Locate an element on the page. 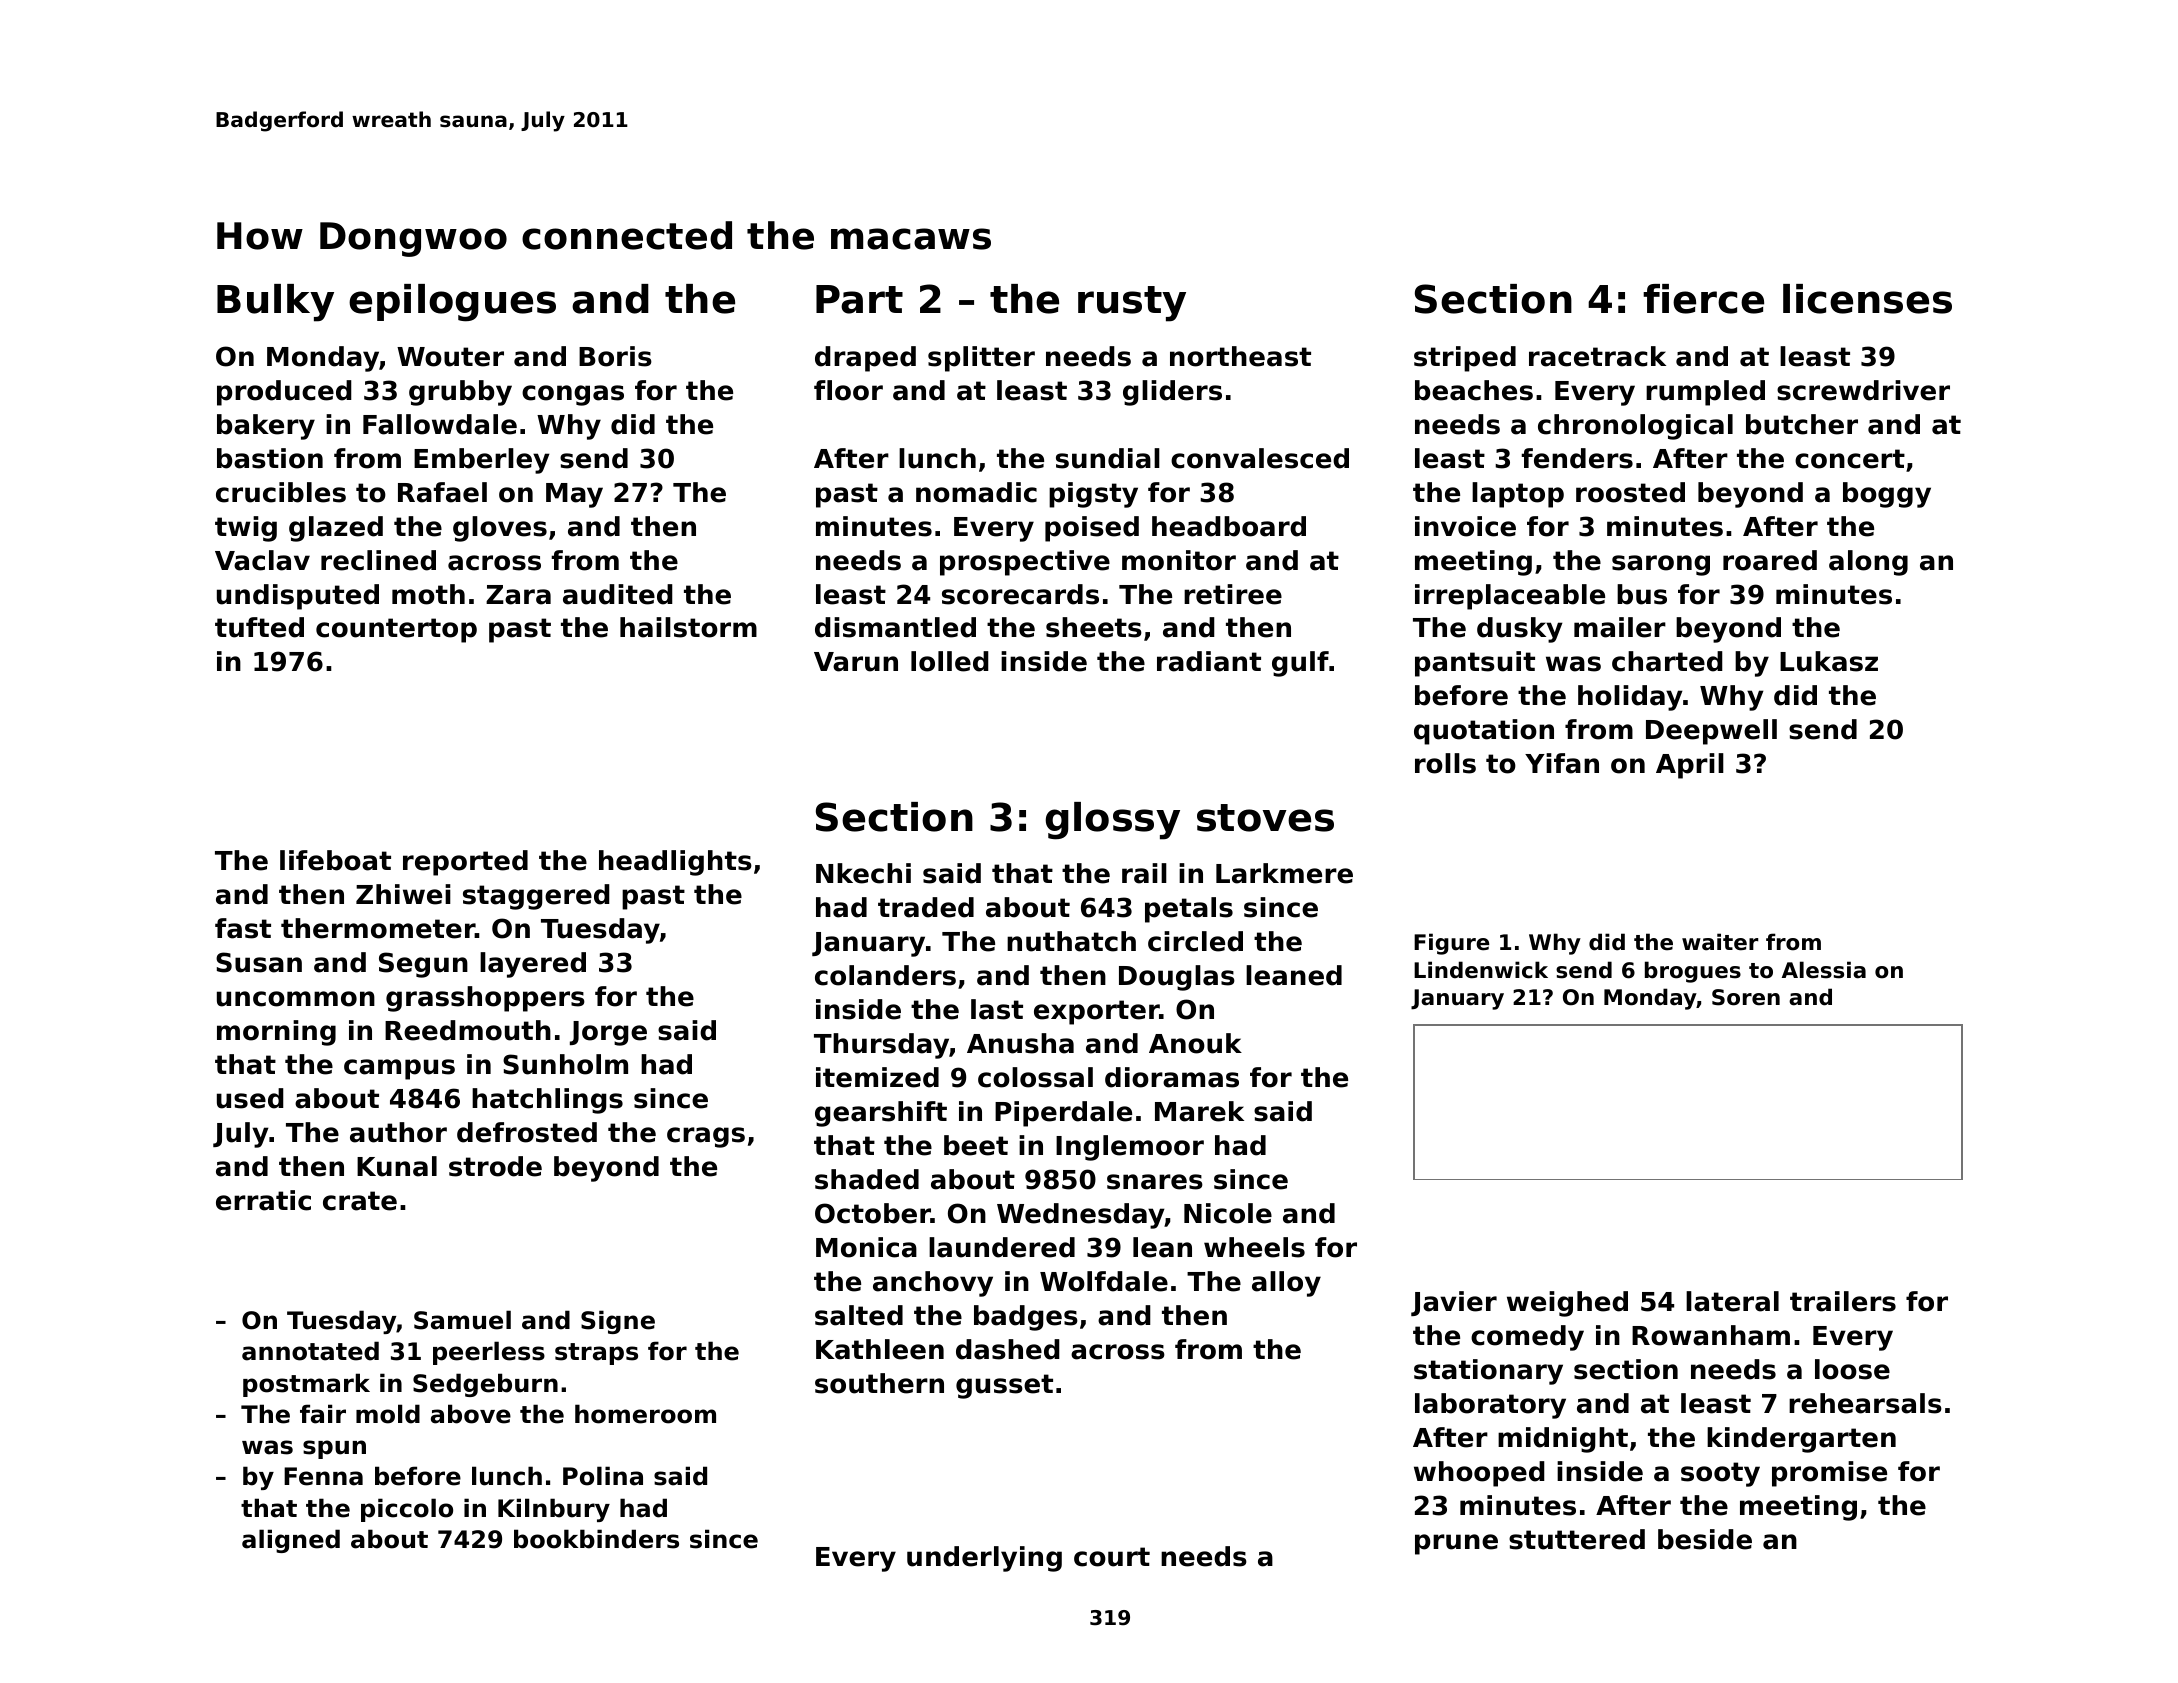 This document has height=1683, width=2178. epilogues is located at coordinates (452, 303).
